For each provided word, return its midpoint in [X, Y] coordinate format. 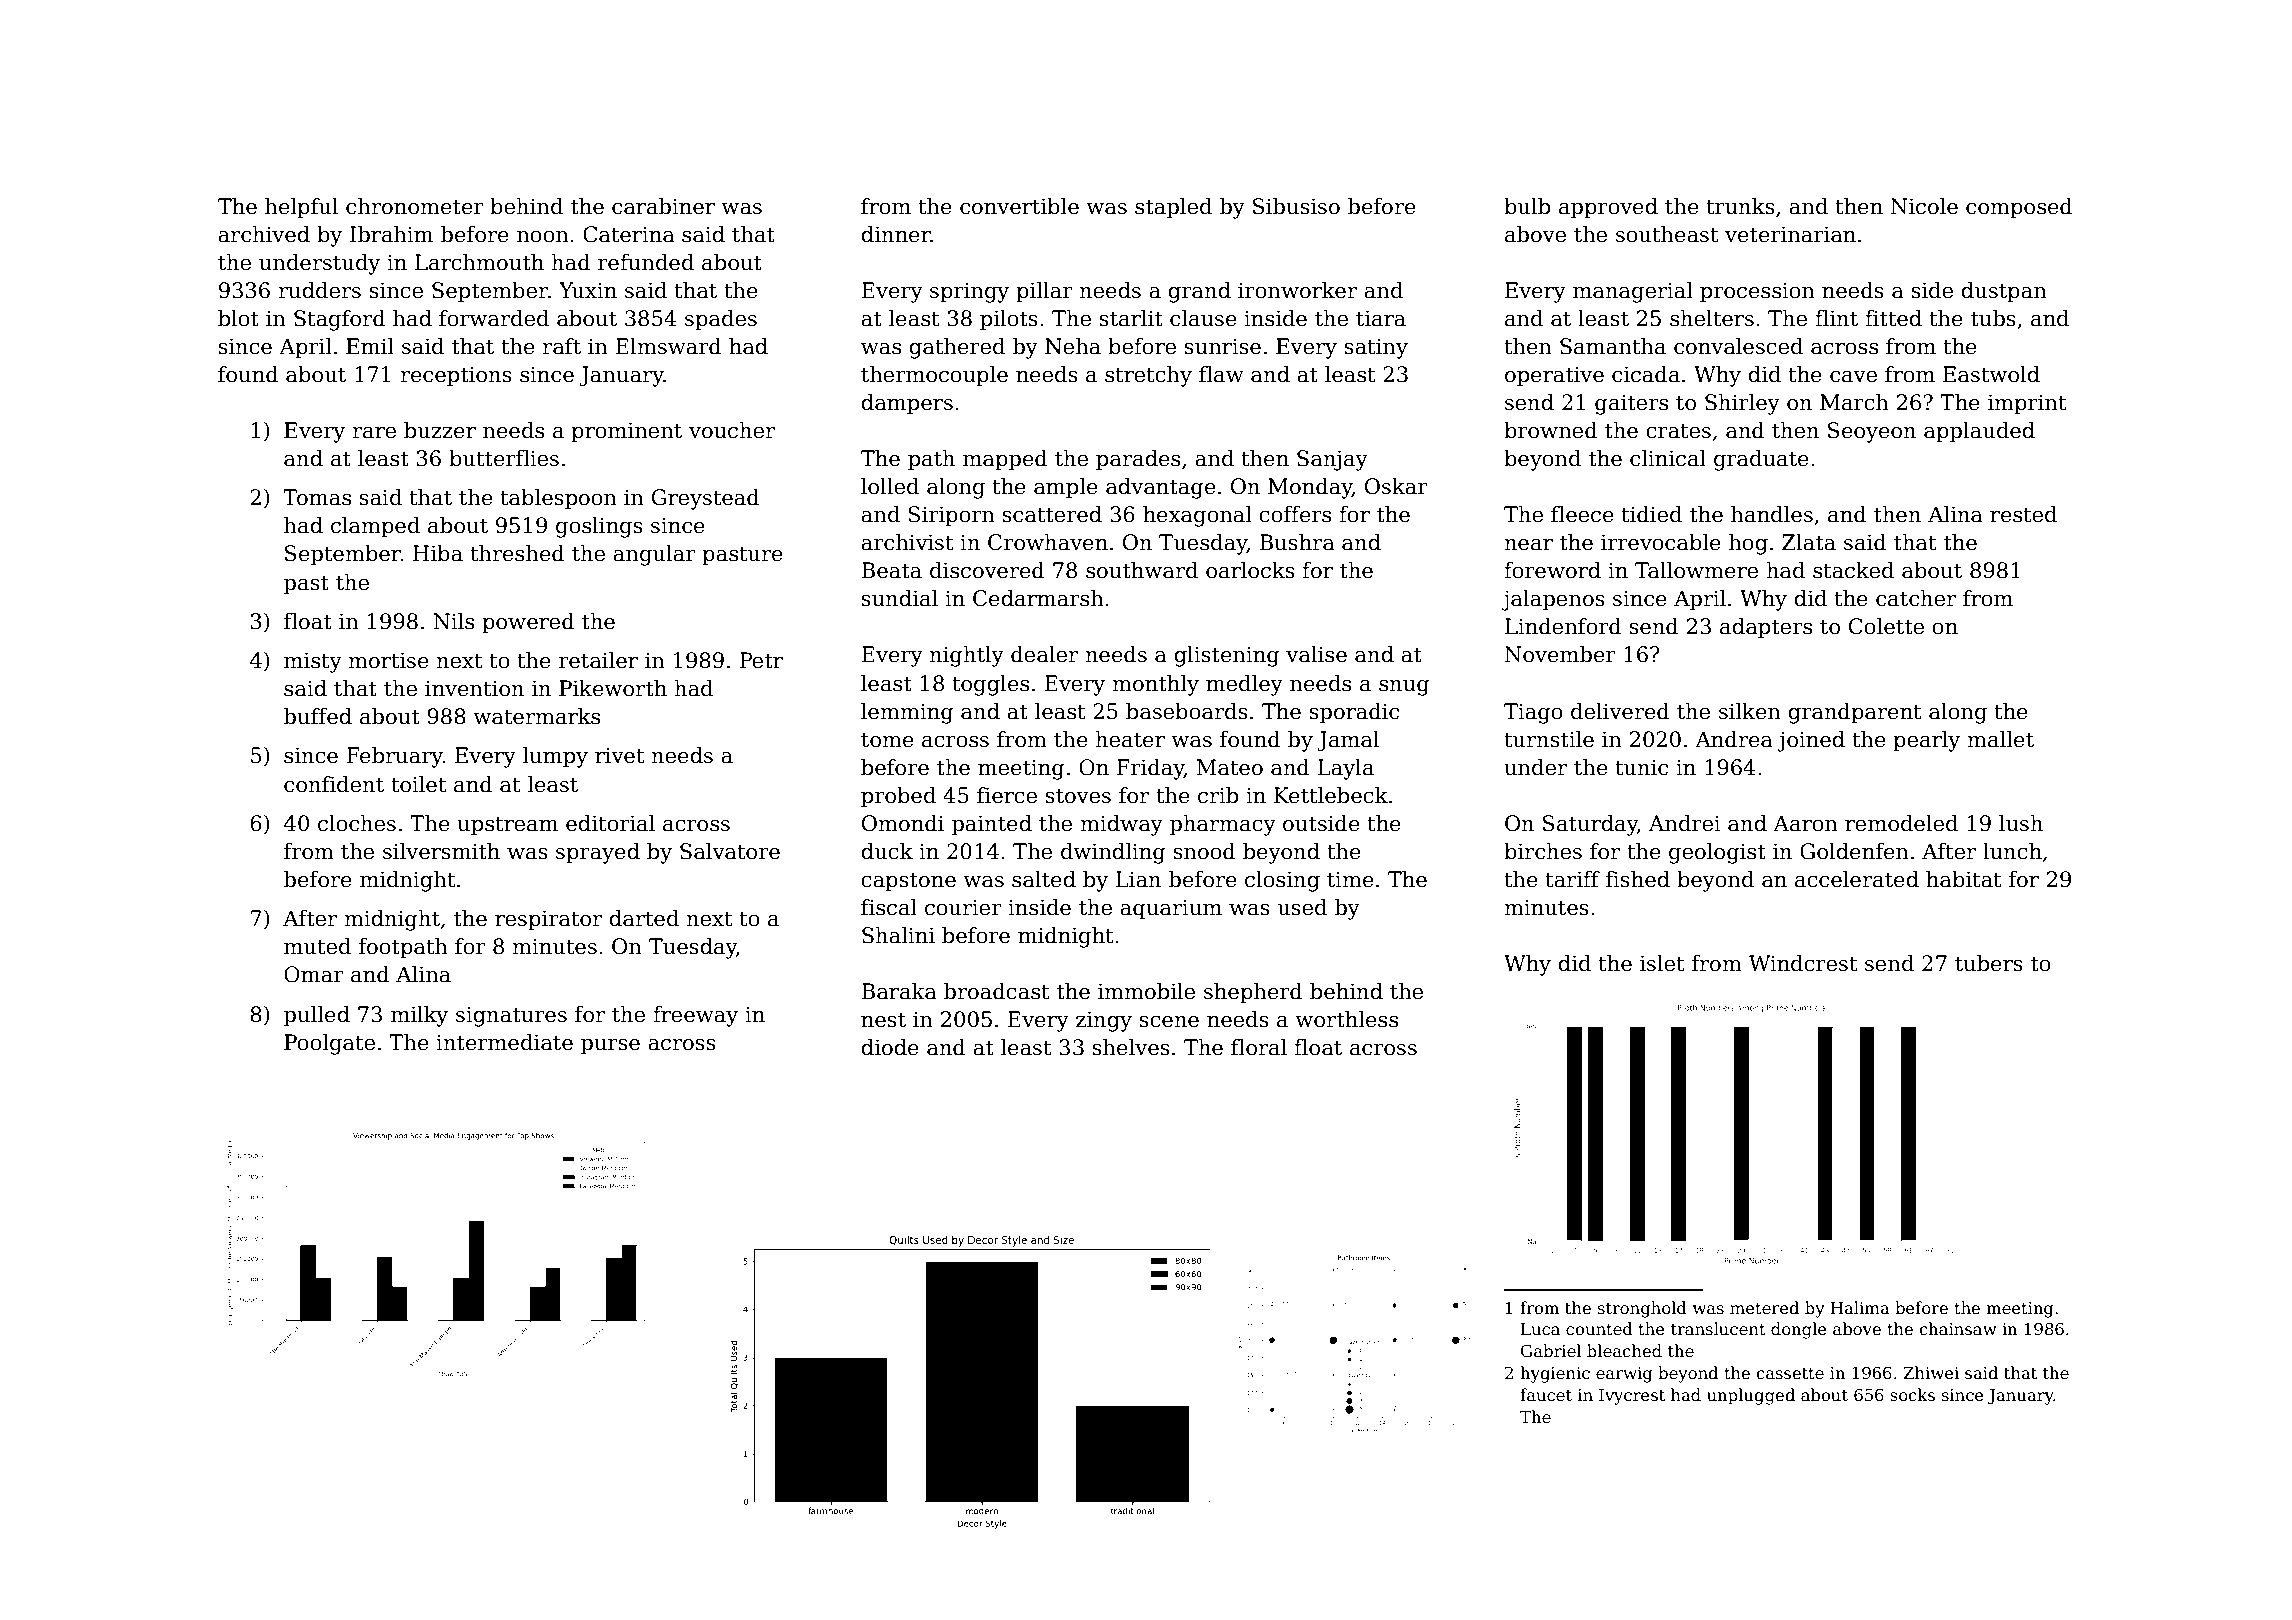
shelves [1131, 1047]
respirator [548, 920]
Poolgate [329, 1044]
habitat [1963, 879]
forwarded [494, 318]
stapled [1173, 208]
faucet [1546, 1395]
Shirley [1742, 404]
